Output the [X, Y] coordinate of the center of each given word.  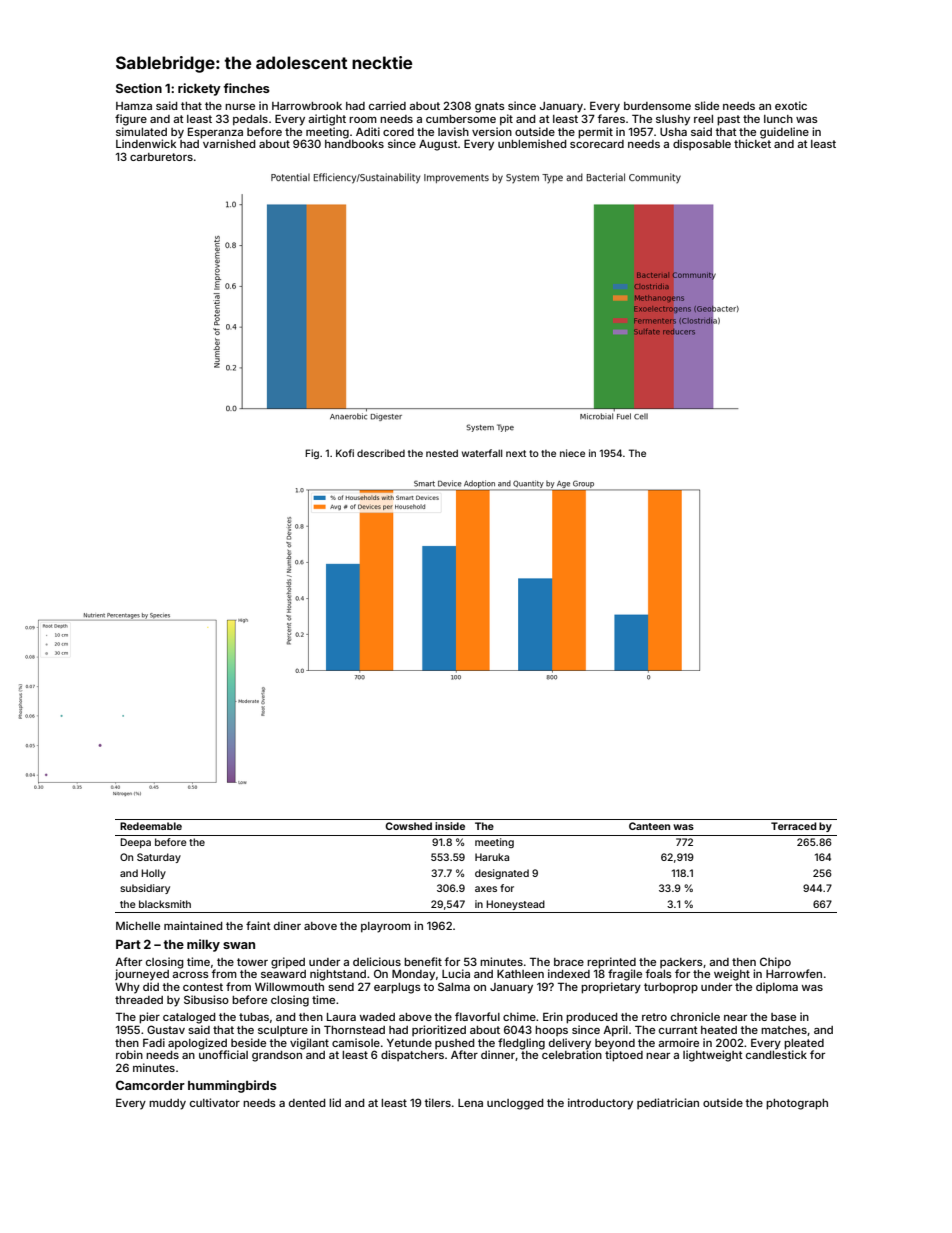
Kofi [345, 453]
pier [149, 1018]
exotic [791, 105]
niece [572, 453]
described [381, 453]
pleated [804, 1044]
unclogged [515, 1104]
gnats [490, 107]
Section [139, 88]
